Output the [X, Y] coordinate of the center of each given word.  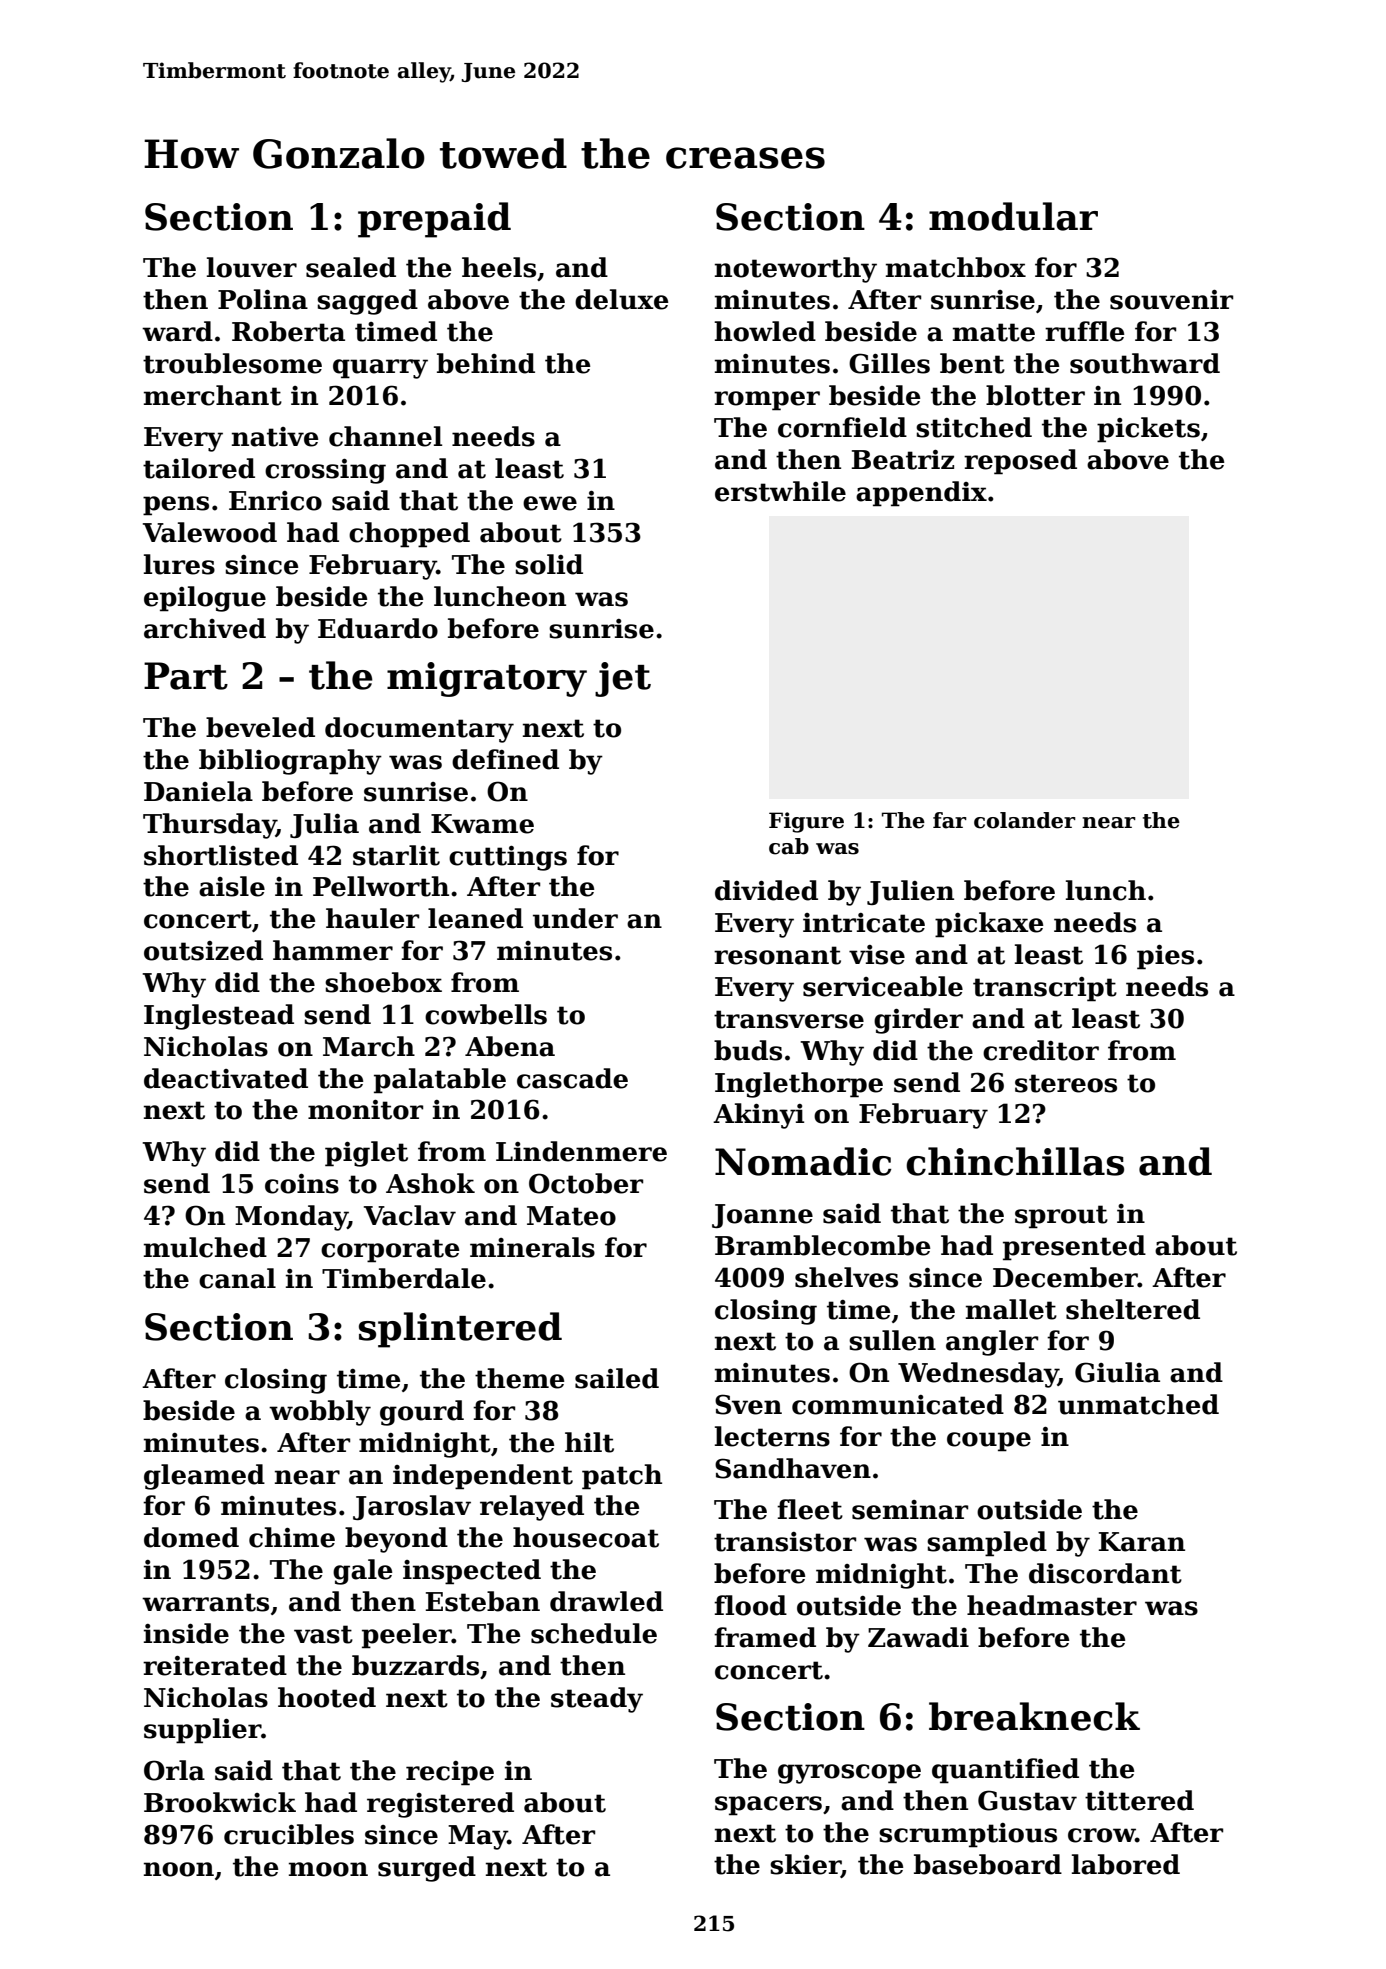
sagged [367, 302]
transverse [789, 1019]
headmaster [1052, 1605]
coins [302, 1184]
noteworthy [796, 270]
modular [1013, 216]
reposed [1020, 462]
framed [765, 1637]
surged [427, 1869]
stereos [1066, 1083]
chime [292, 1537]
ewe [550, 503]
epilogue [205, 599]
